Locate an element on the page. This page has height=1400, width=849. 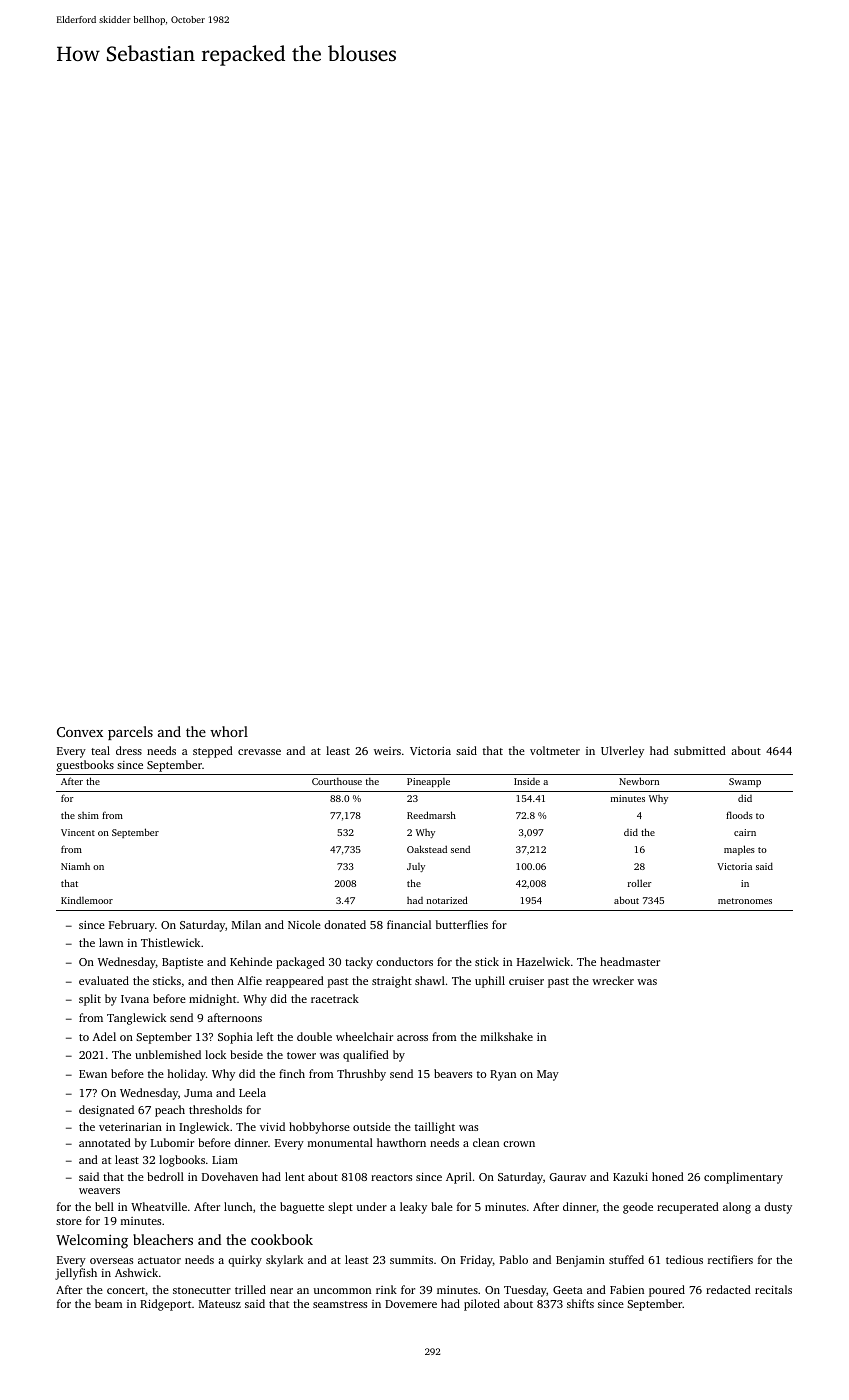
along is located at coordinates (737, 1208).
